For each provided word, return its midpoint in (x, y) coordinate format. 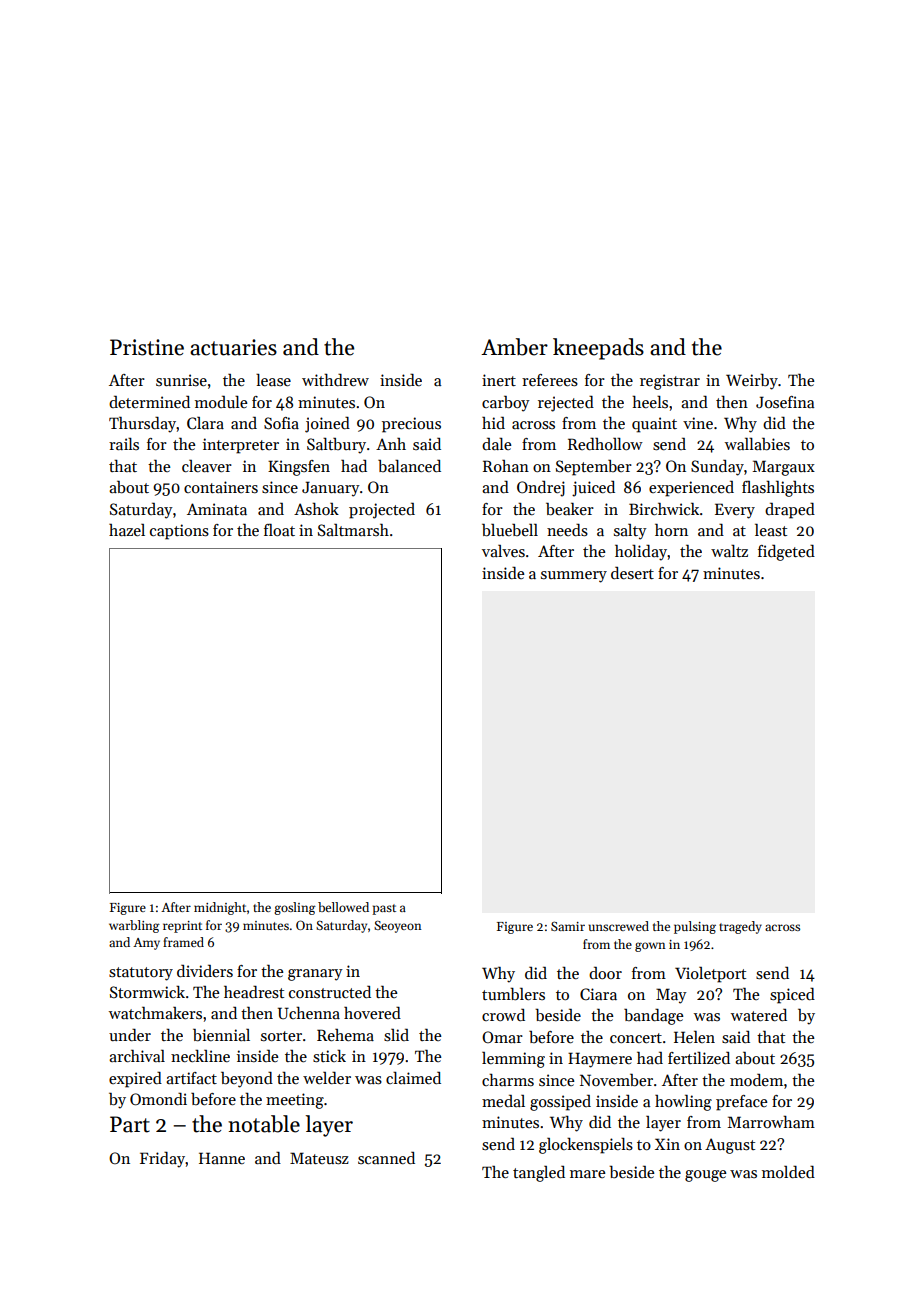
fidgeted (786, 552)
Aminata (217, 509)
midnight (220, 908)
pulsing (695, 927)
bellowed (343, 907)
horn (671, 529)
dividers (205, 970)
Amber (514, 347)
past (384, 909)
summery (574, 577)
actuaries (233, 347)
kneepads (598, 349)
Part (130, 1124)
